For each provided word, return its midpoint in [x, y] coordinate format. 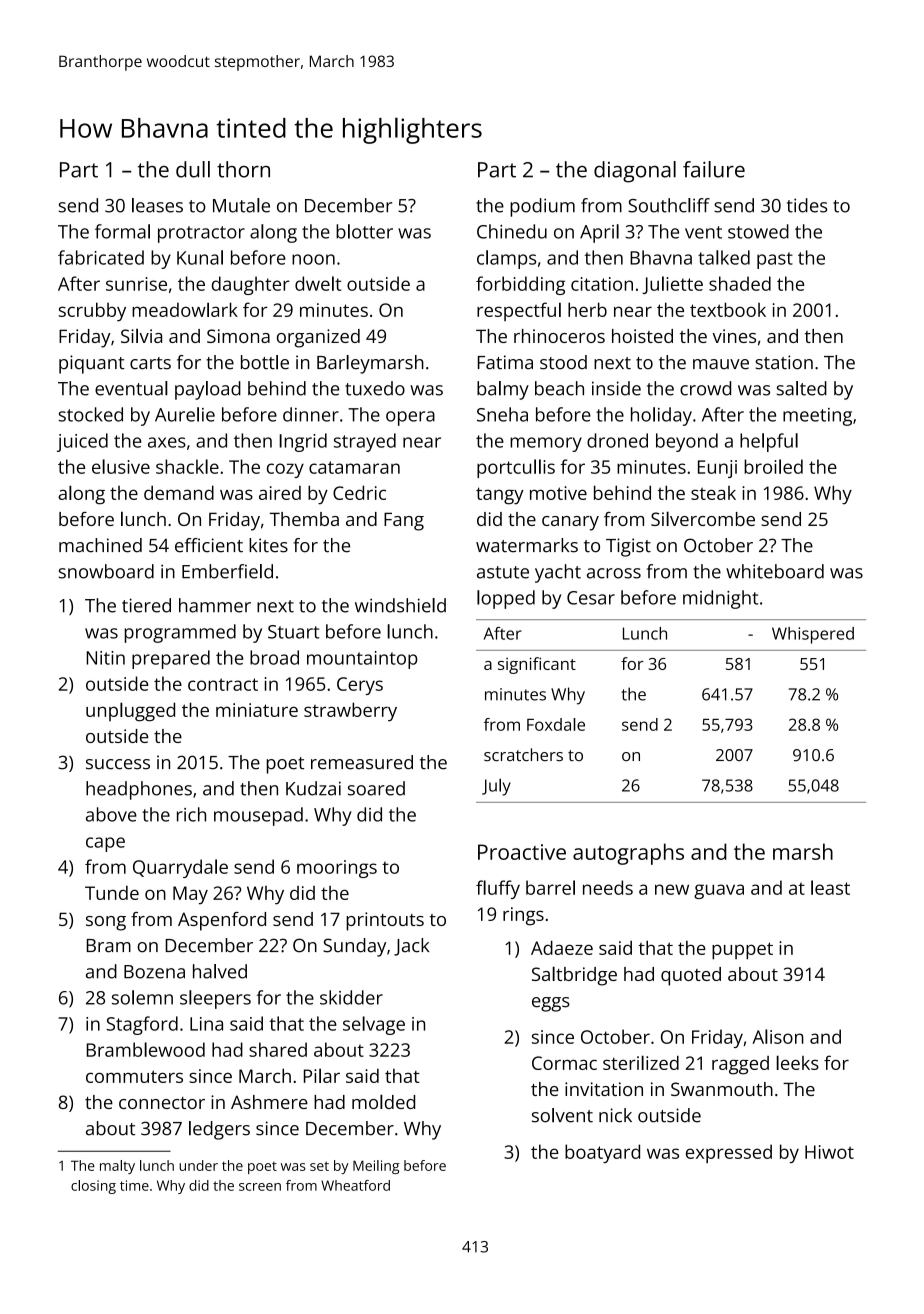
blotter [364, 231]
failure [714, 169]
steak [713, 493]
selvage [374, 1025]
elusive [121, 466]
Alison [778, 1036]
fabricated [101, 257]
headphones [139, 790]
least [830, 887]
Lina [206, 1024]
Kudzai [313, 788]
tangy [500, 496]
